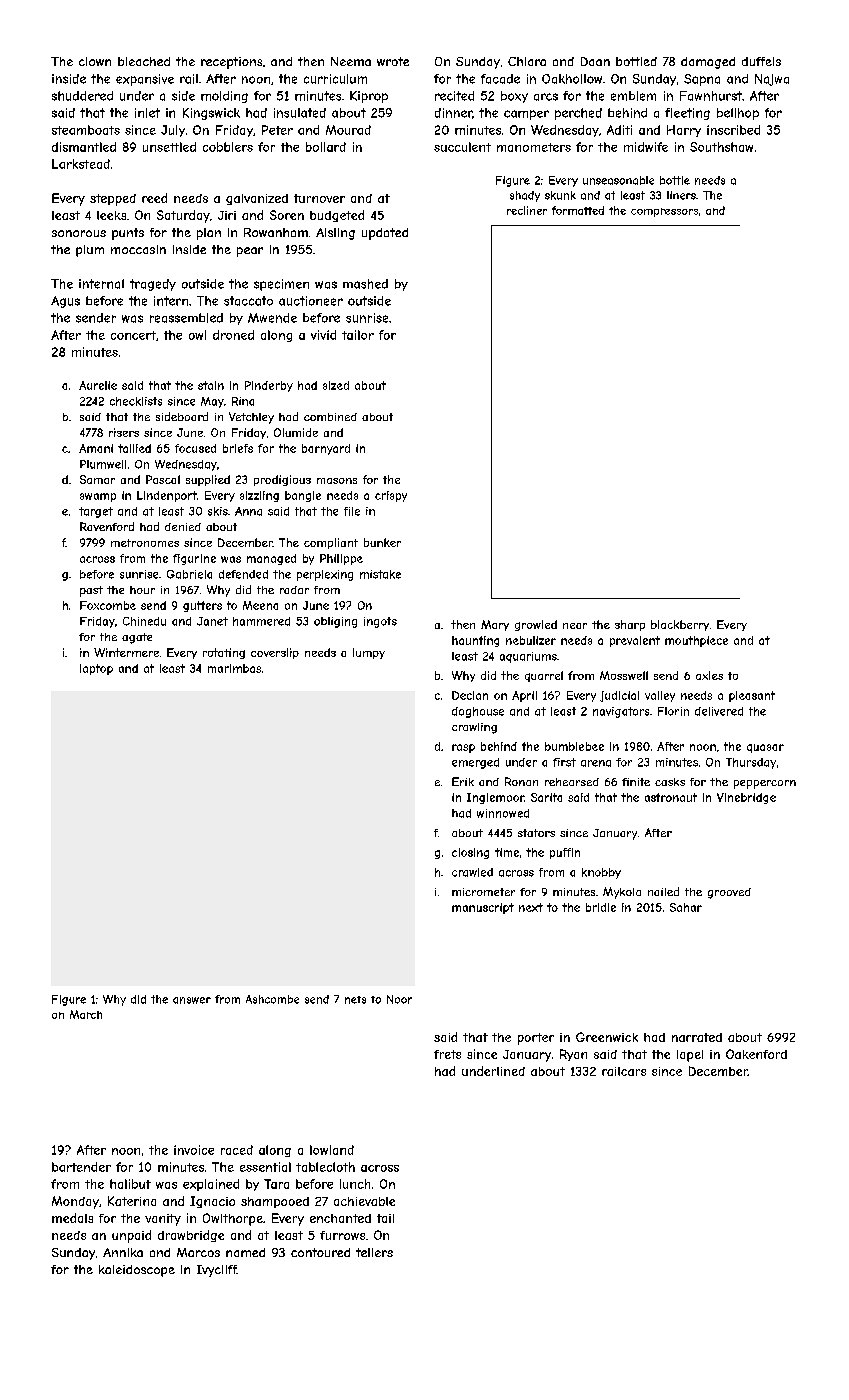 This page has width=849, height=1400. Describe the element at coordinates (765, 784) in the page. I see `peppercorn` at that location.
